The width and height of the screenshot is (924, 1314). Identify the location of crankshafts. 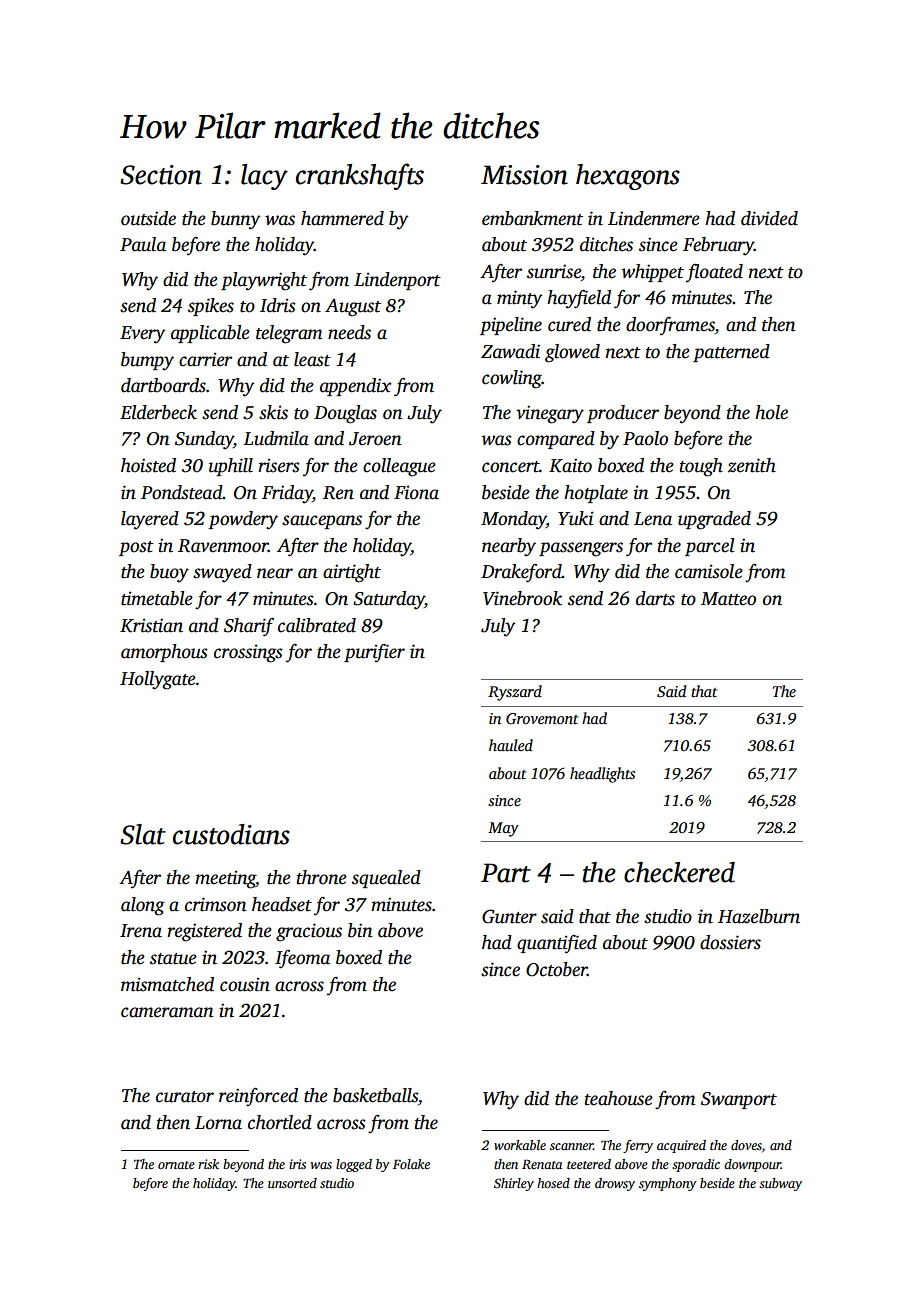
(360, 176).
